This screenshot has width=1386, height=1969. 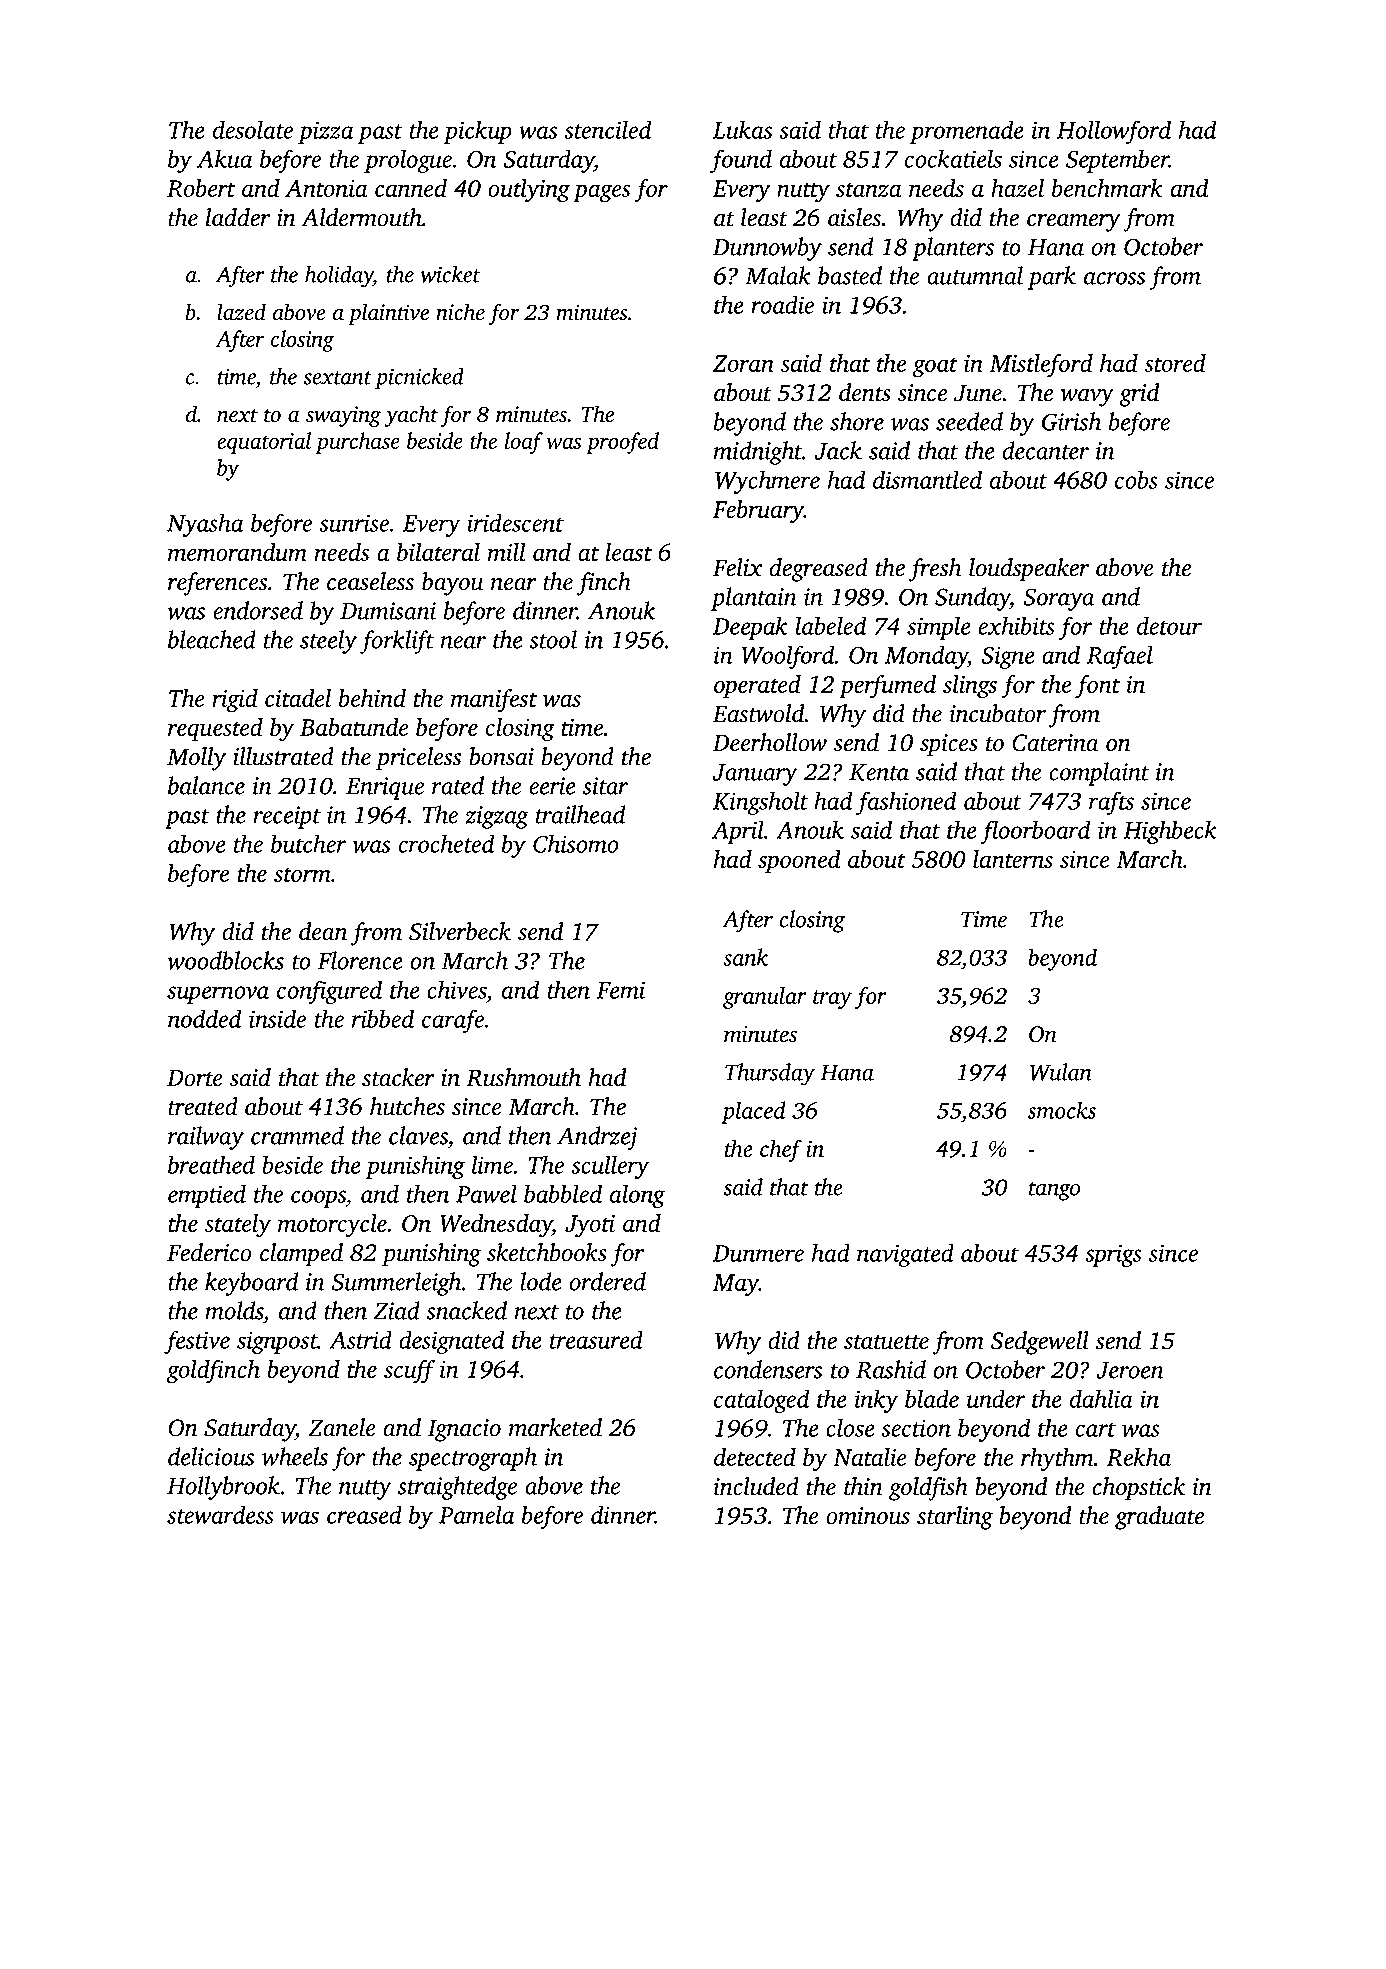 What do you see at coordinates (547, 1252) in the screenshot?
I see `sketchbooks` at bounding box center [547, 1252].
